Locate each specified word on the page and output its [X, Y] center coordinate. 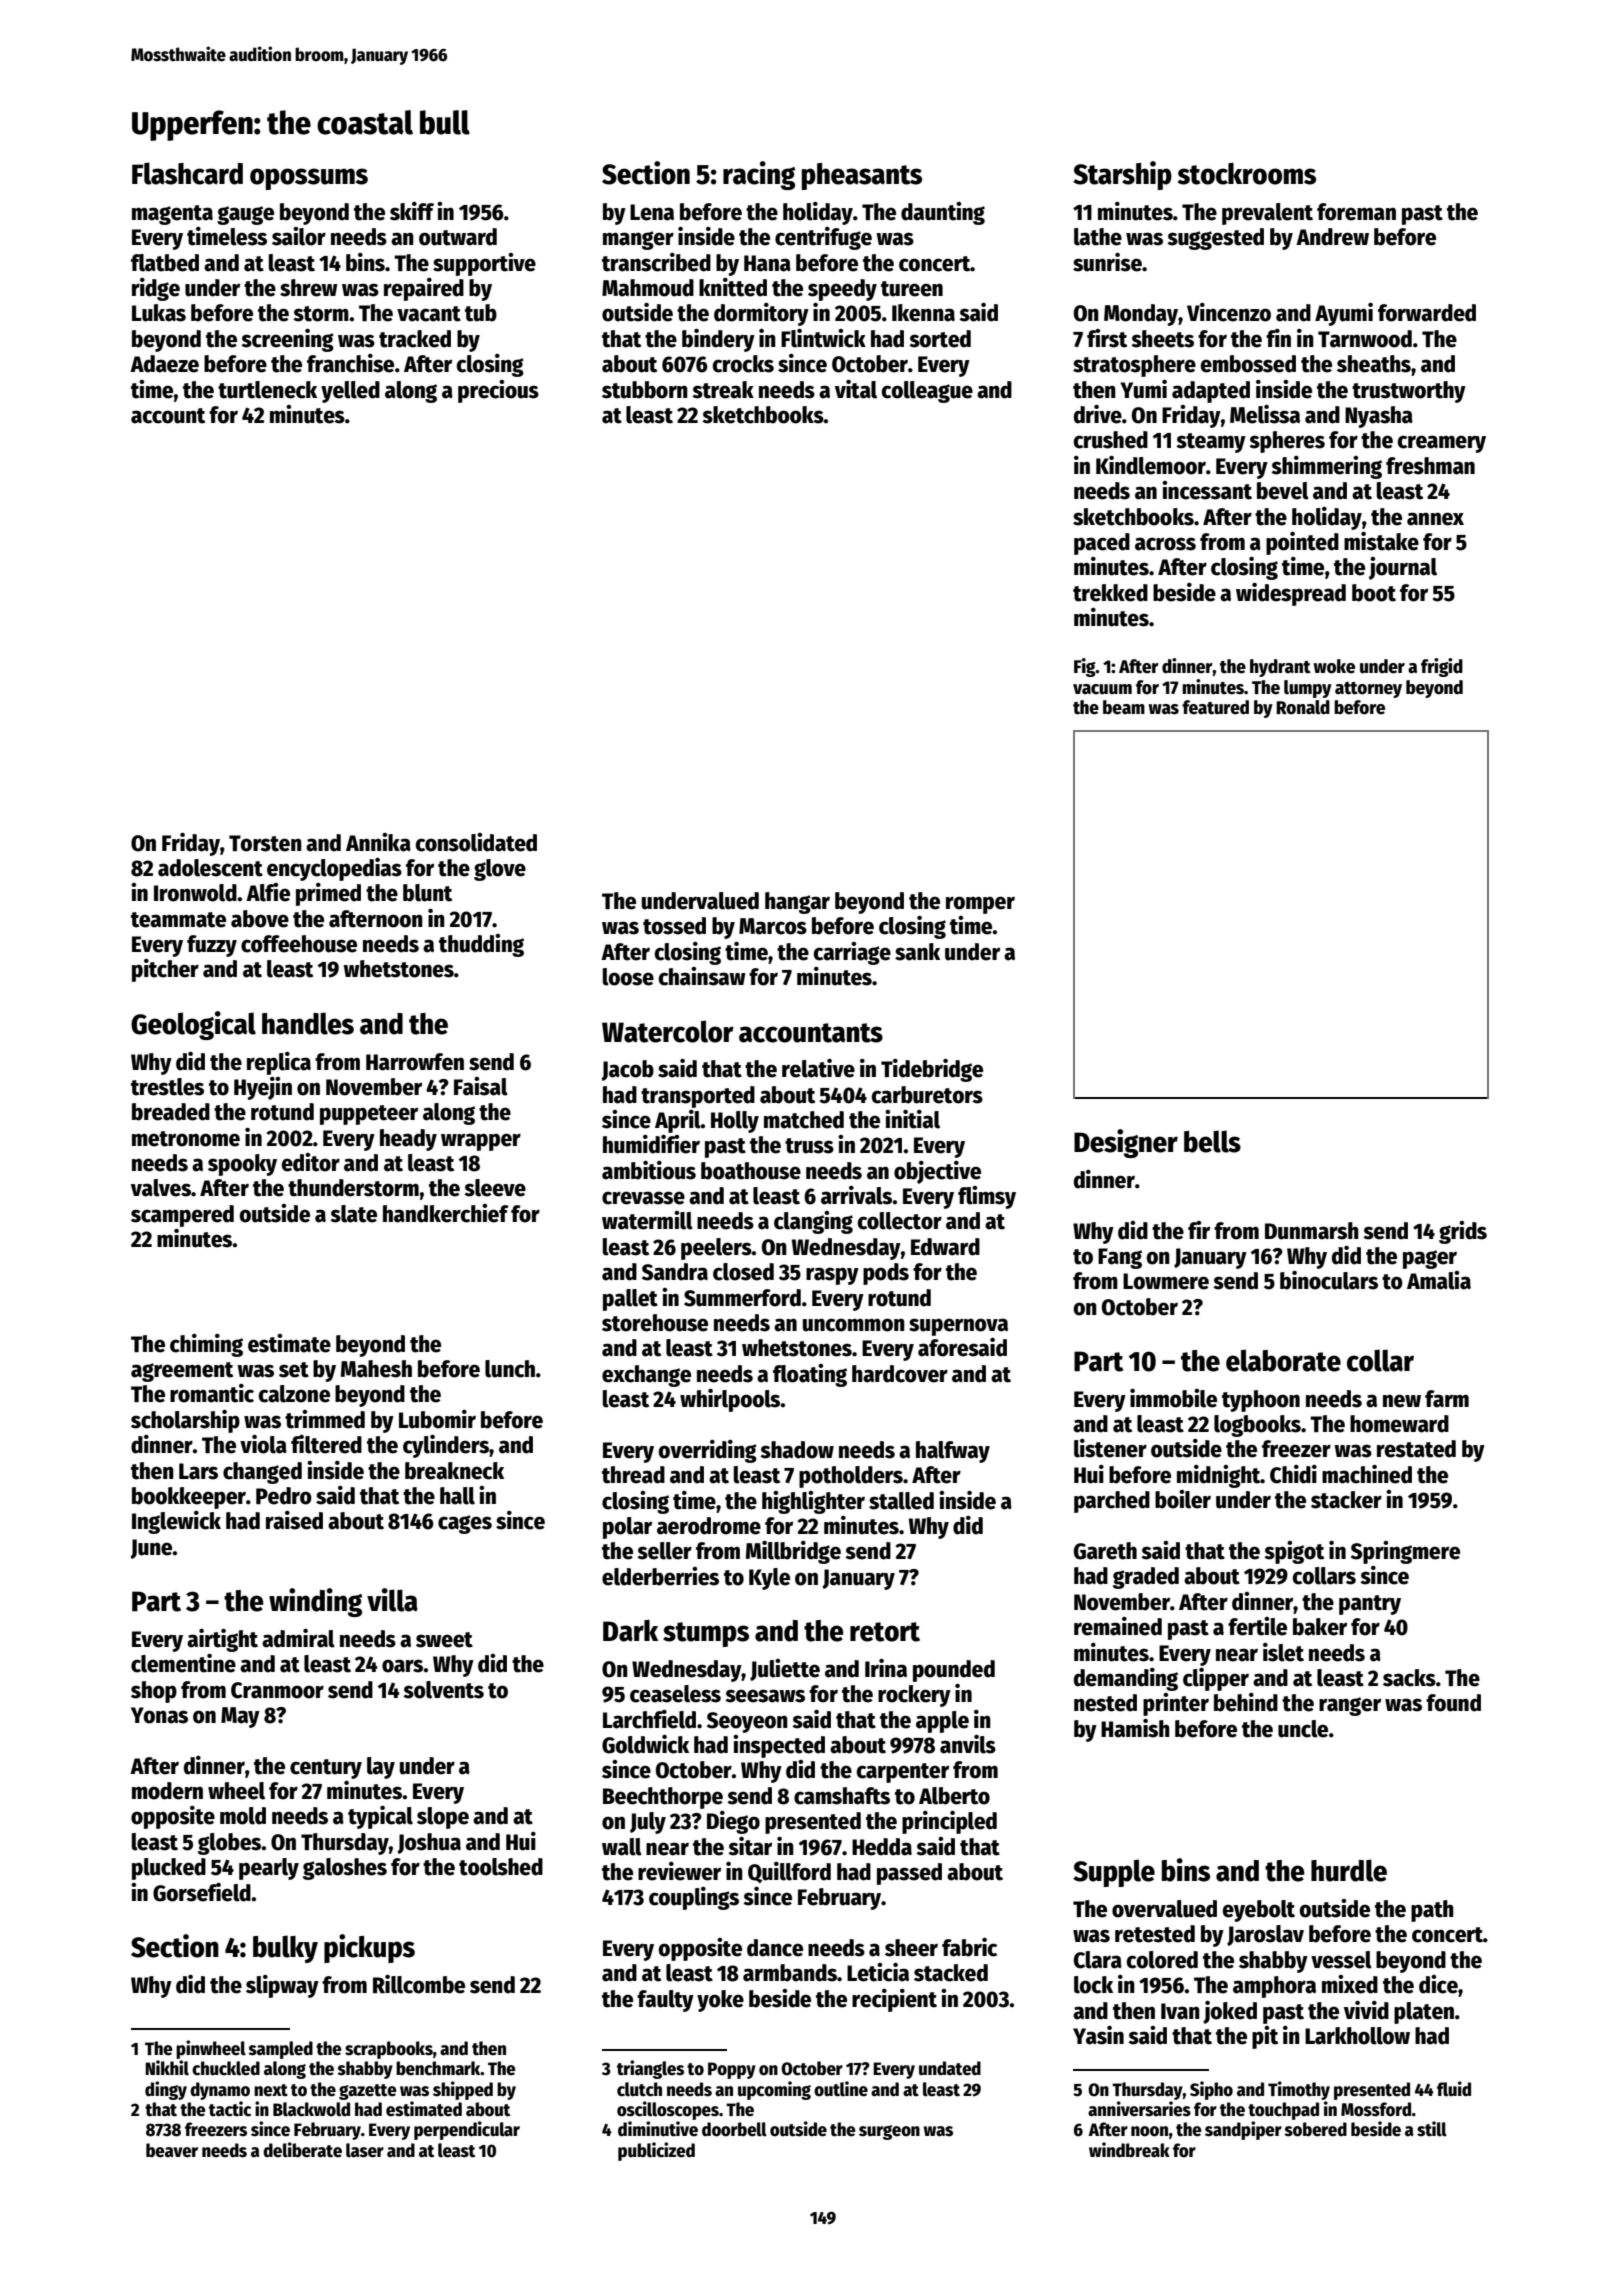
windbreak [1129, 2150]
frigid [1442, 667]
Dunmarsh [1312, 1231]
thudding [481, 945]
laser [365, 2150]
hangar [797, 903]
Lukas [159, 313]
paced [1102, 544]
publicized [656, 2151]
